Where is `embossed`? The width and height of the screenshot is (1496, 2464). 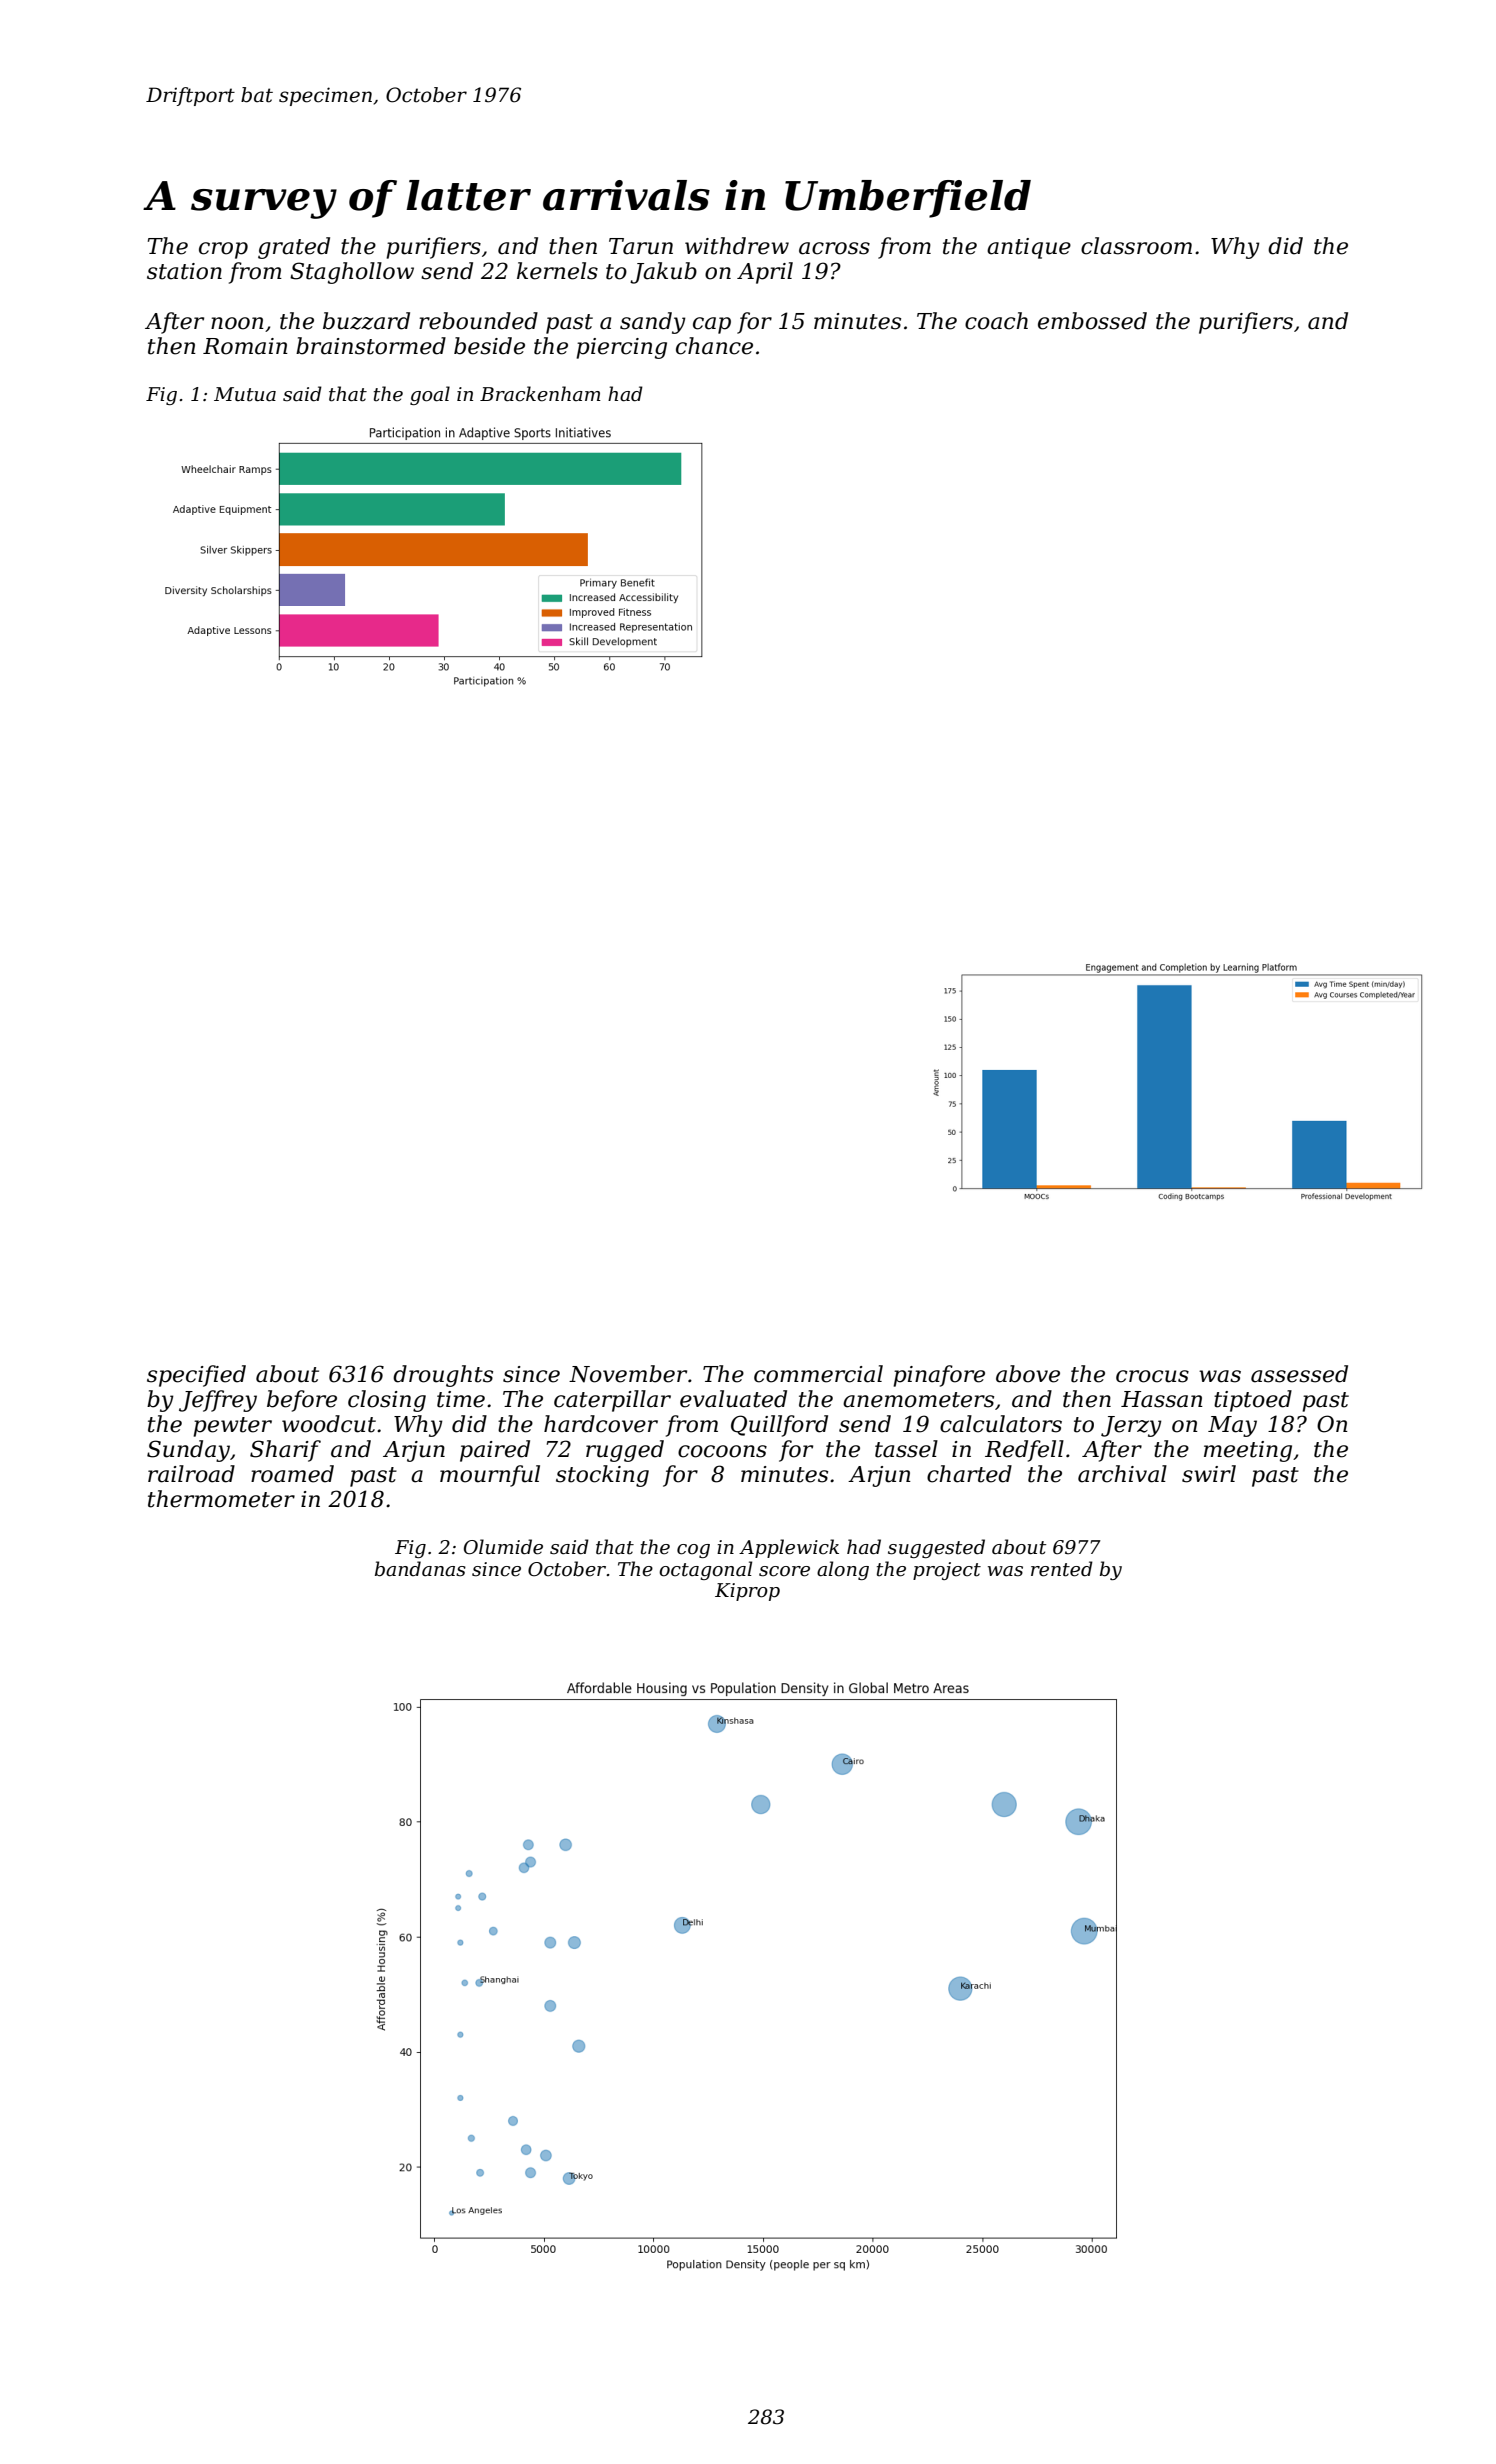 embossed is located at coordinates (1092, 321).
